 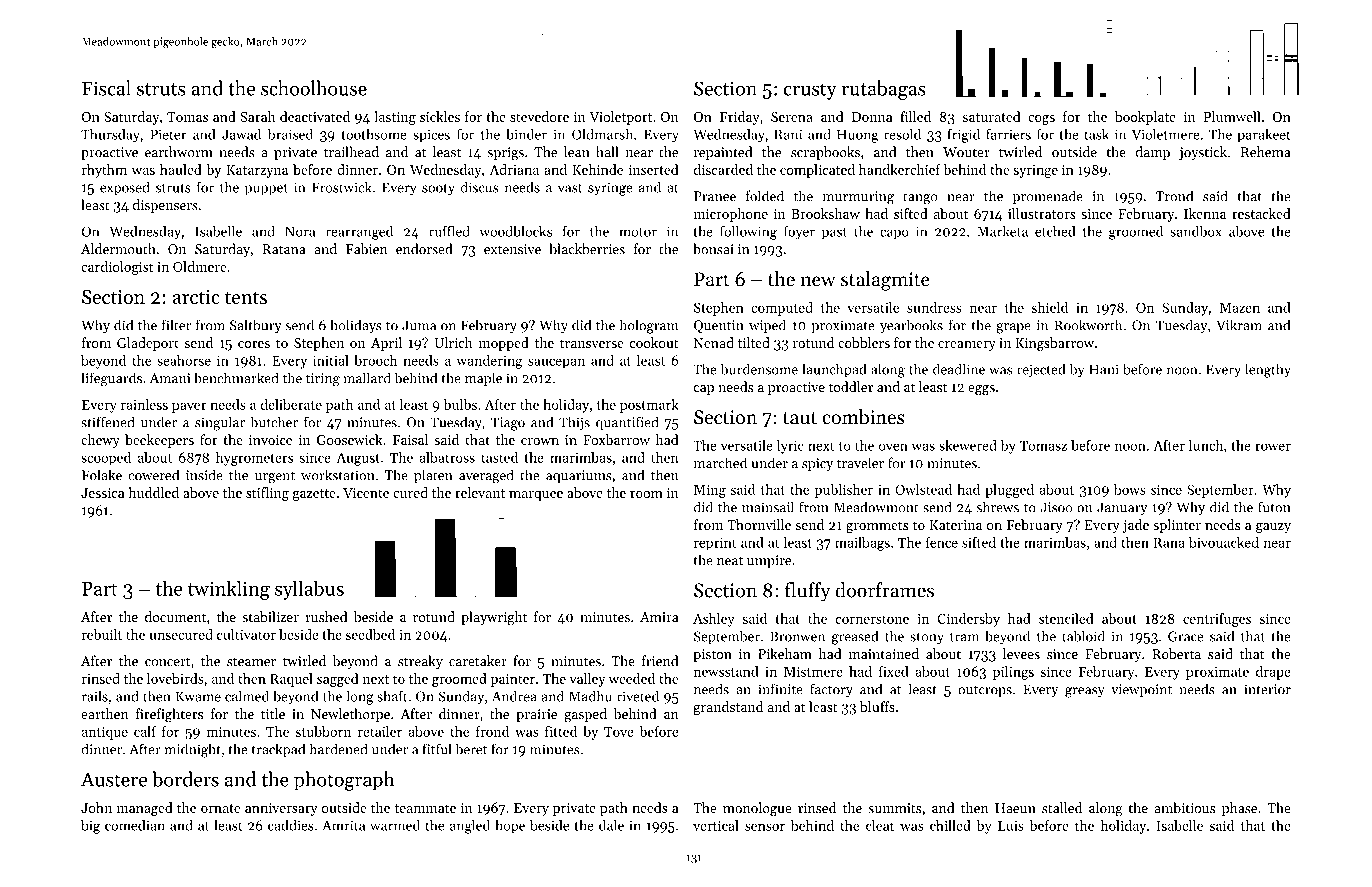 I want to click on fence, so click(x=942, y=542).
